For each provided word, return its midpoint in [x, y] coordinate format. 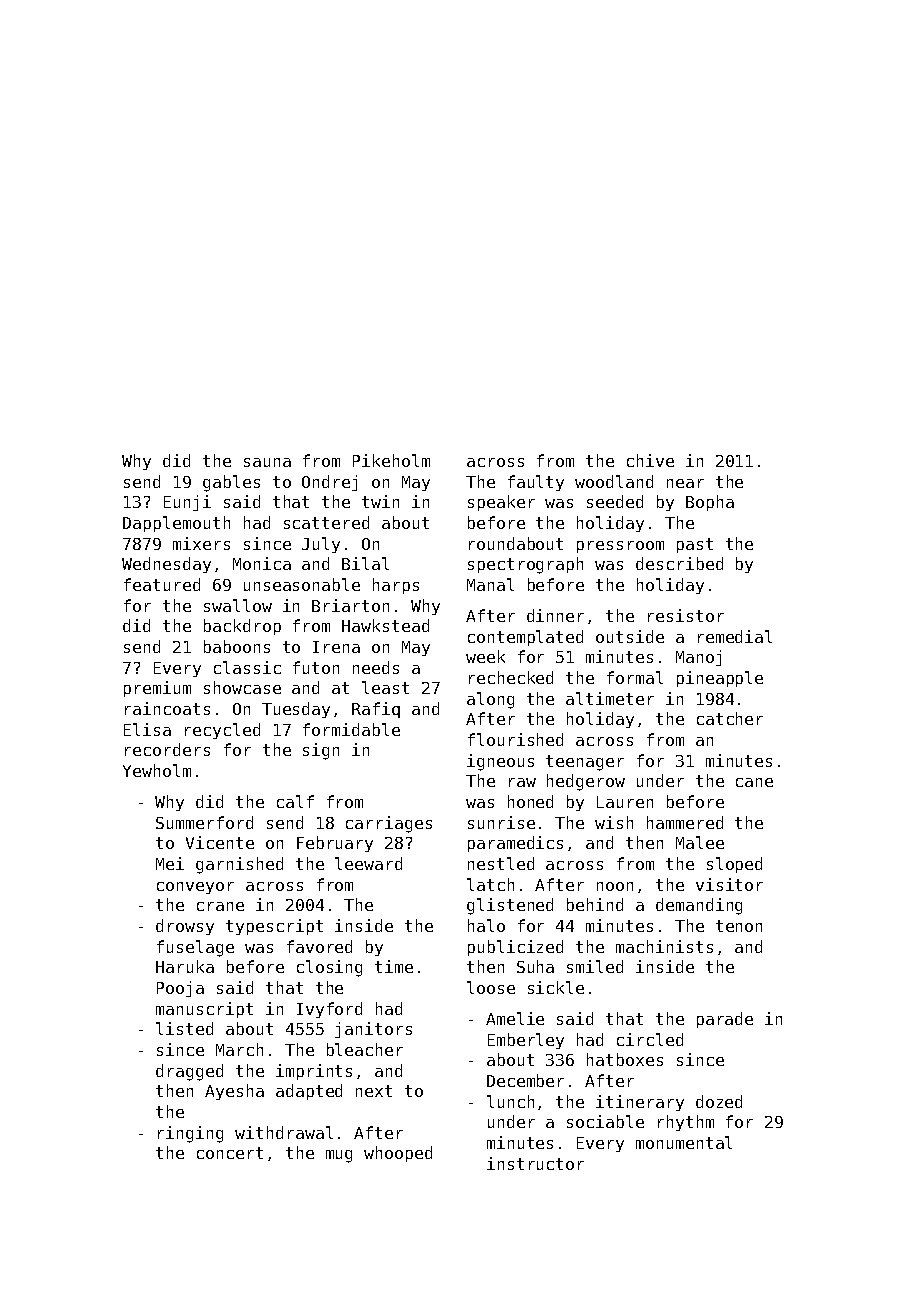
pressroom [620, 547]
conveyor [195, 888]
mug [339, 1156]
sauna [267, 462]
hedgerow [586, 782]
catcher [730, 718]
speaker [501, 503]
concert [230, 1153]
